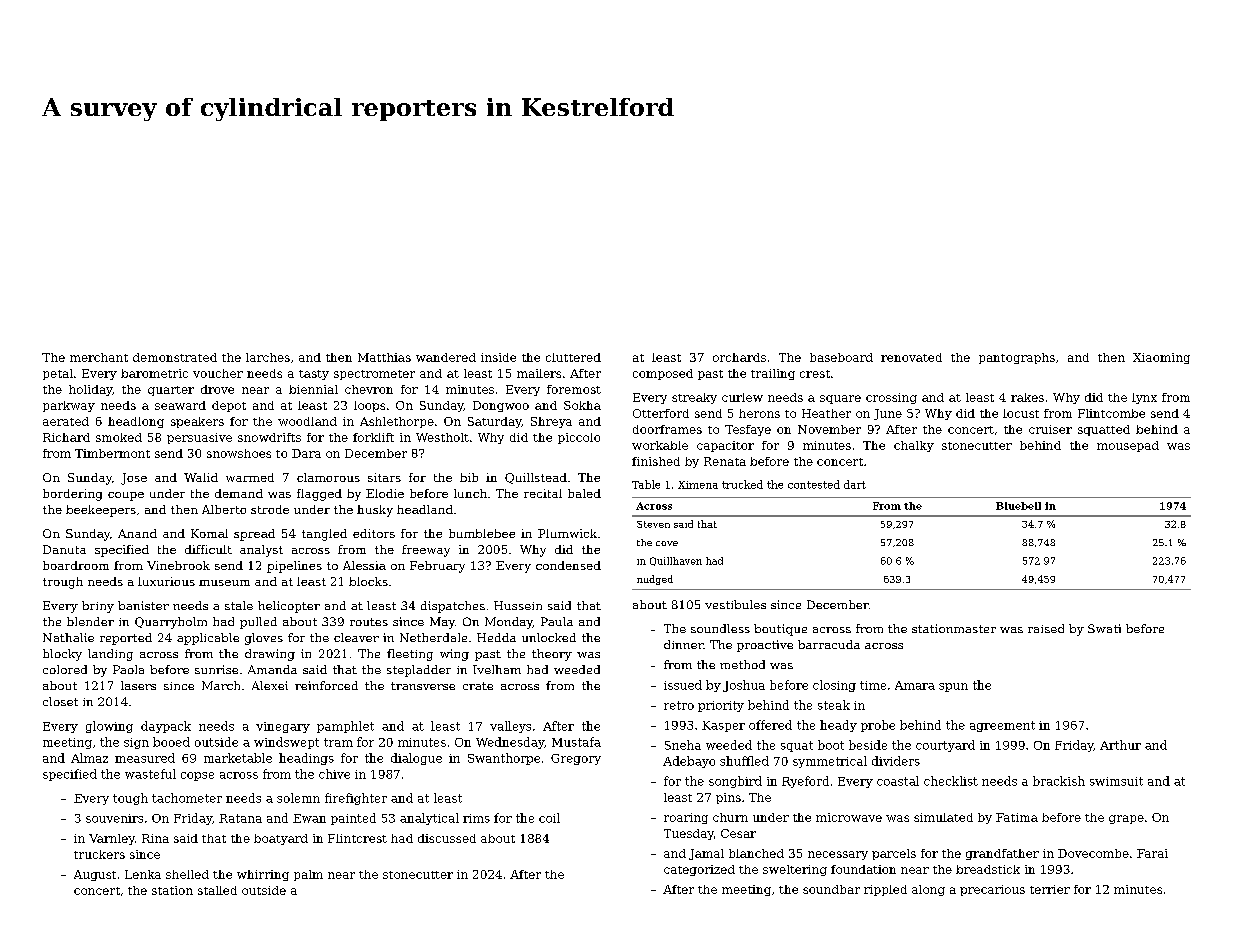 The image size is (1233, 952). Describe the element at coordinates (498, 357) in the screenshot. I see `inside` at that location.
